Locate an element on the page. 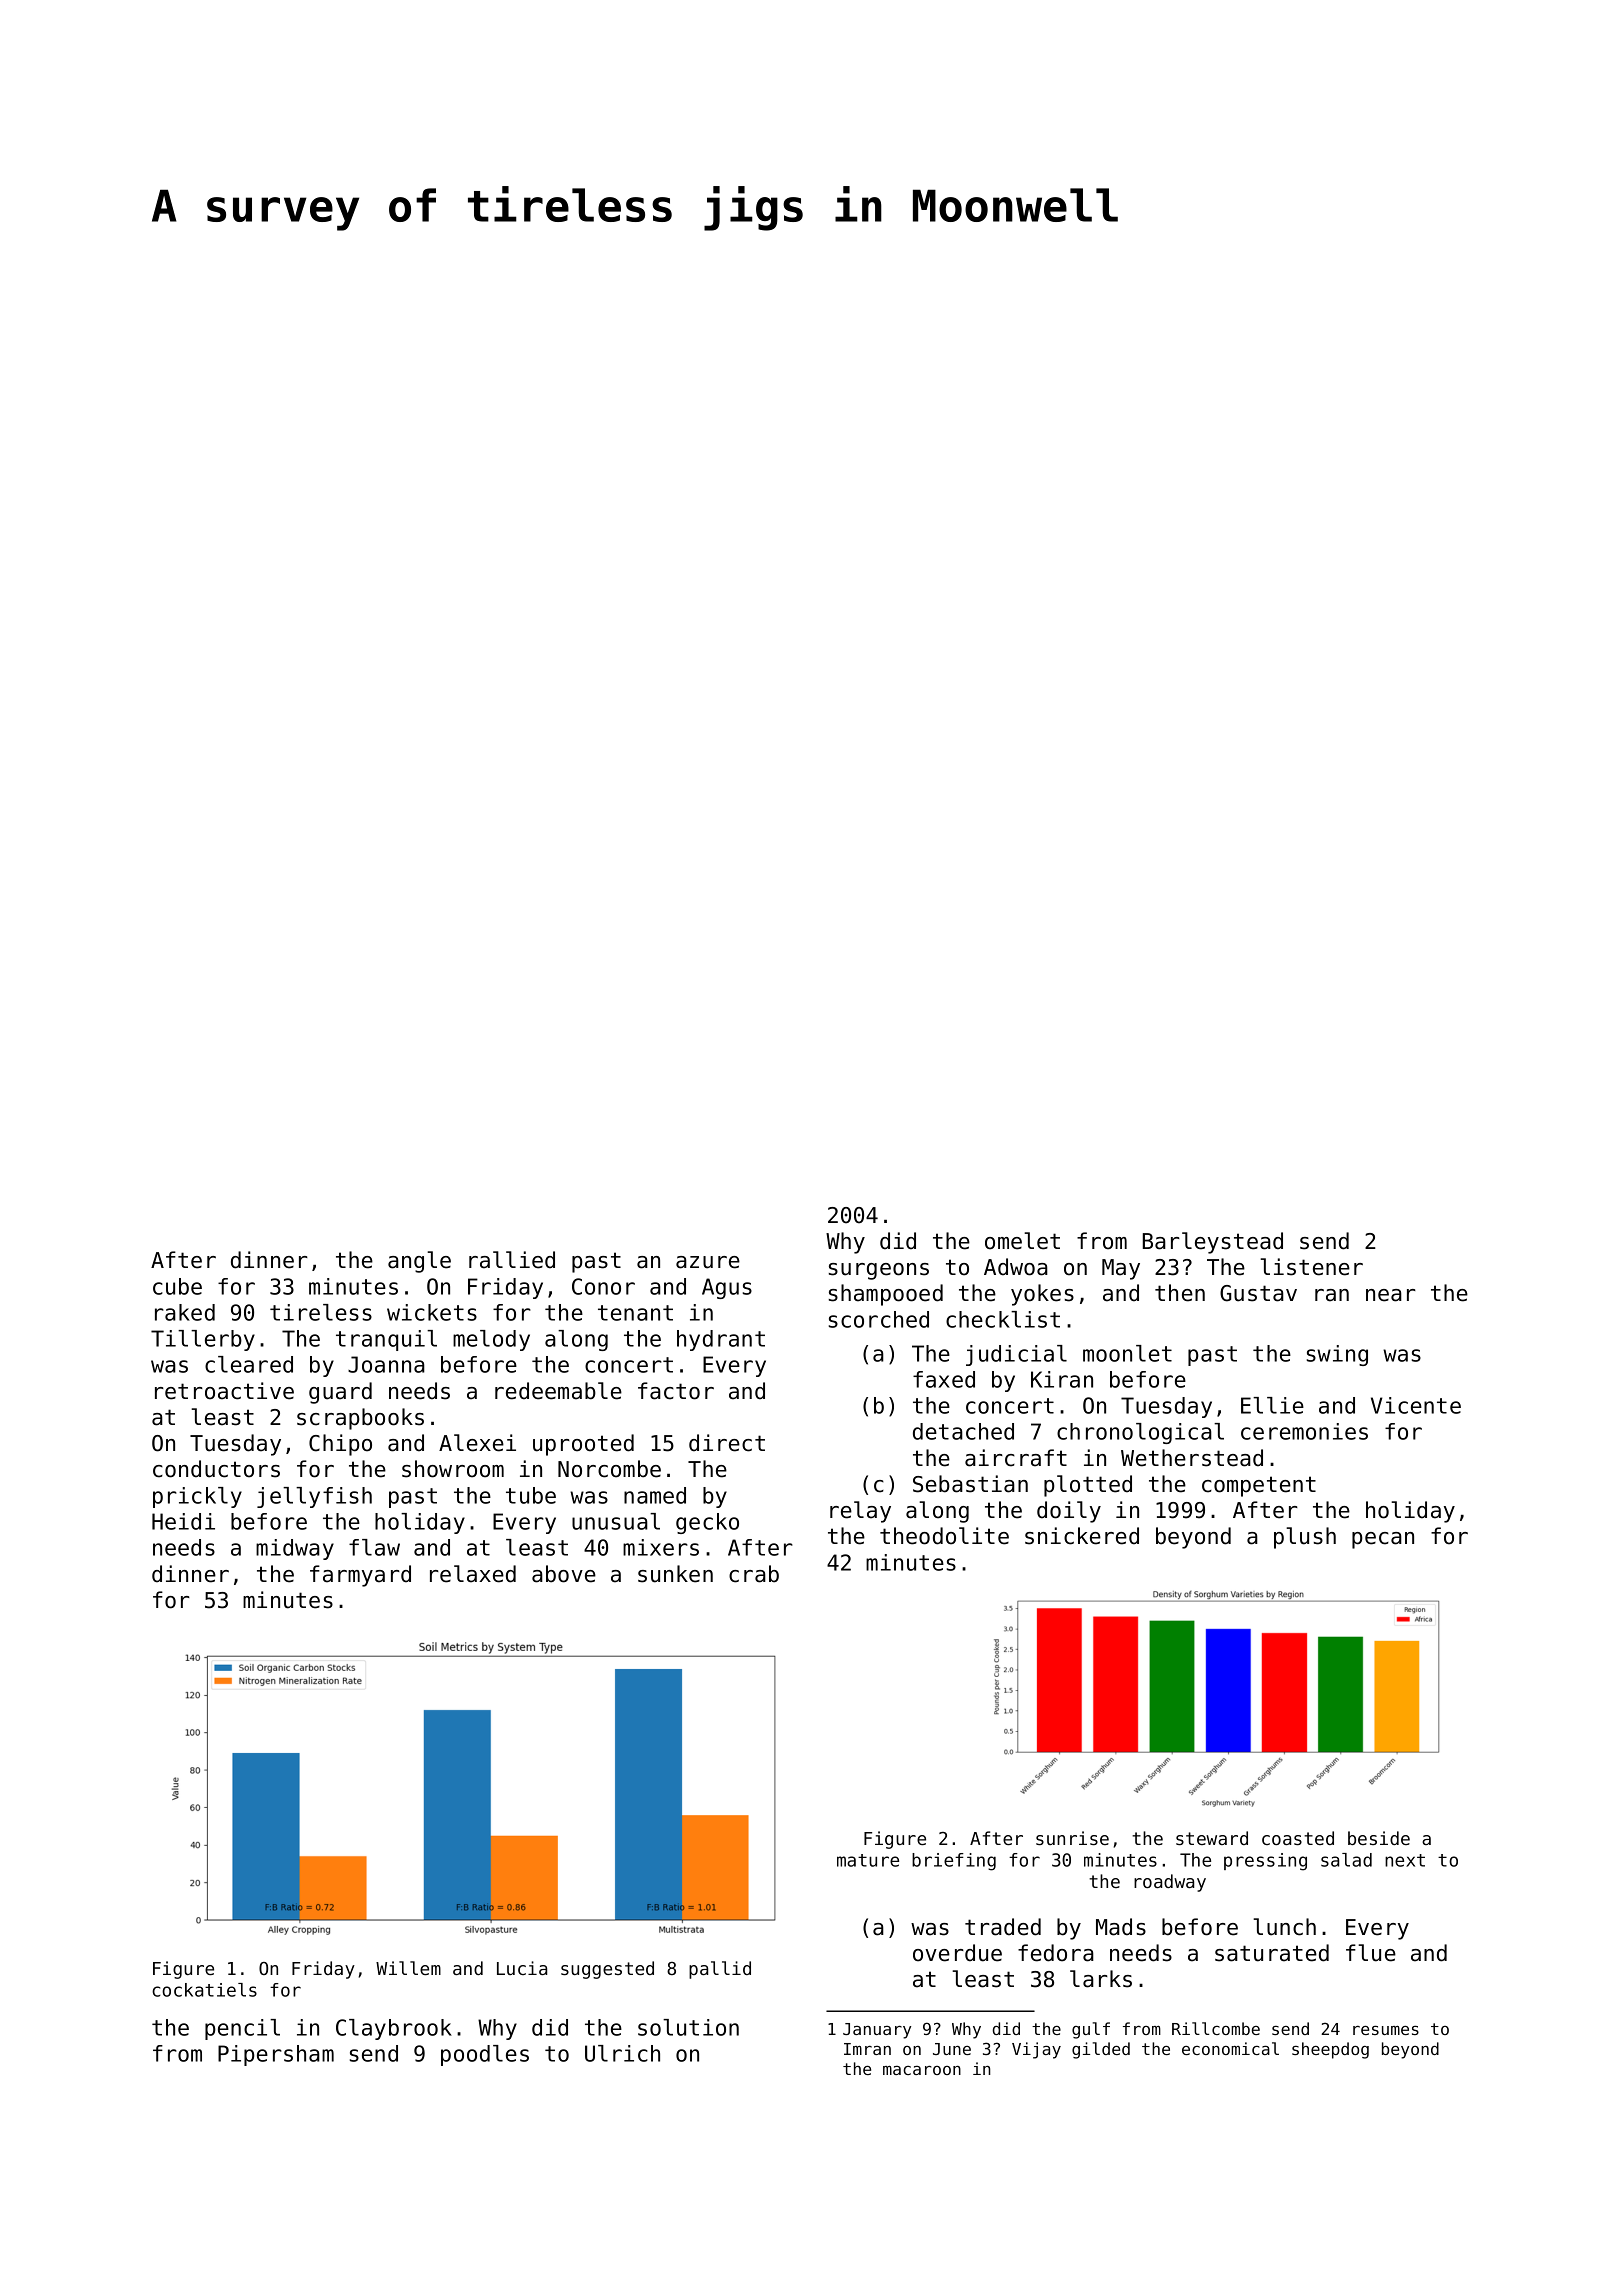 Image resolution: width=1620 pixels, height=2292 pixels. Barleystead is located at coordinates (1213, 1243).
